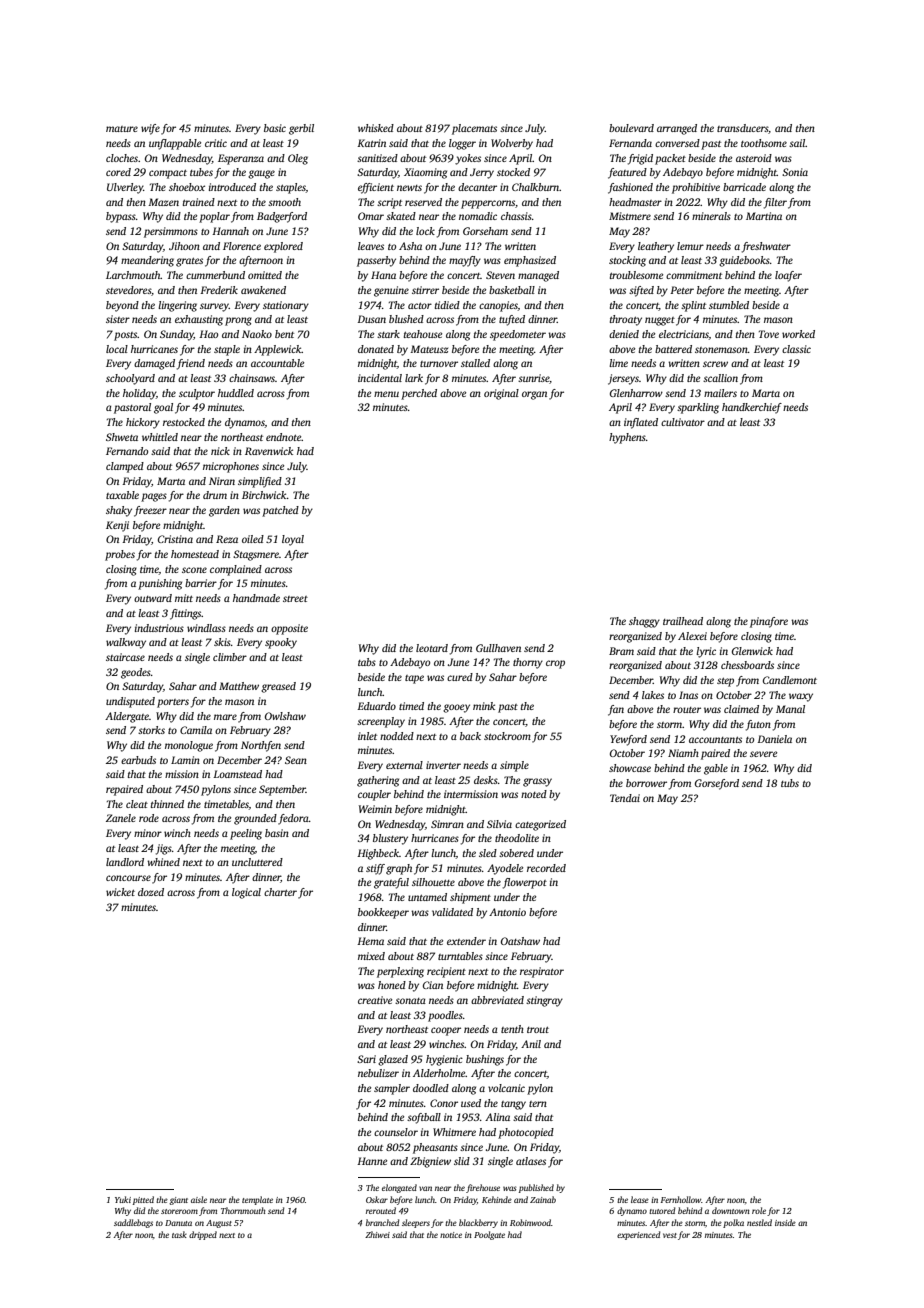  Describe the element at coordinates (119, 511) in the page. I see `shaky` at that location.
